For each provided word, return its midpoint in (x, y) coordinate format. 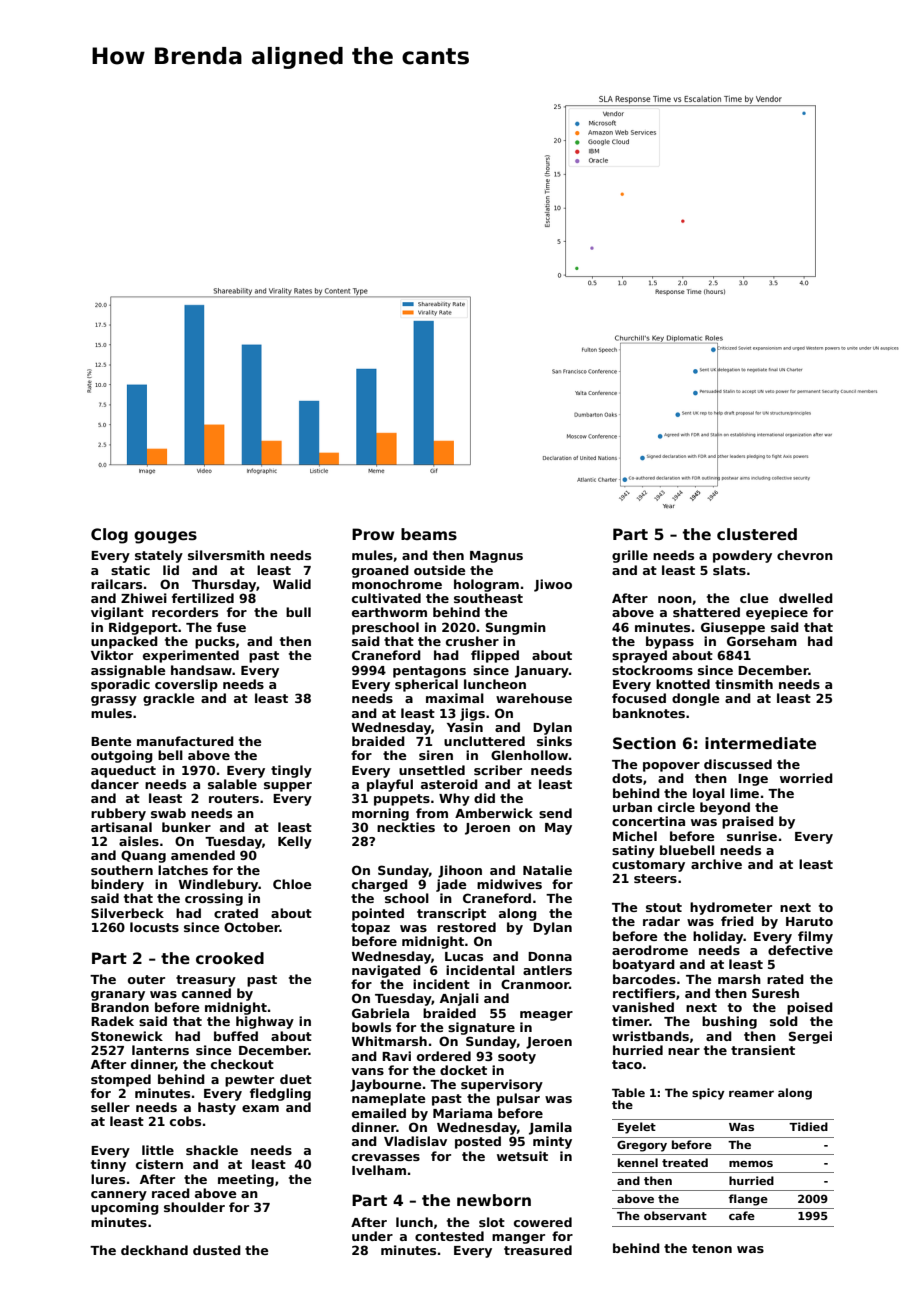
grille (630, 556)
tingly (291, 771)
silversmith (226, 555)
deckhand (154, 1250)
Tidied (808, 1126)
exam (260, 1108)
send (555, 813)
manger (518, 1239)
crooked (230, 958)
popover (671, 767)
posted (478, 1142)
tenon (712, 1248)
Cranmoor (535, 984)
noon (675, 599)
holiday (718, 937)
